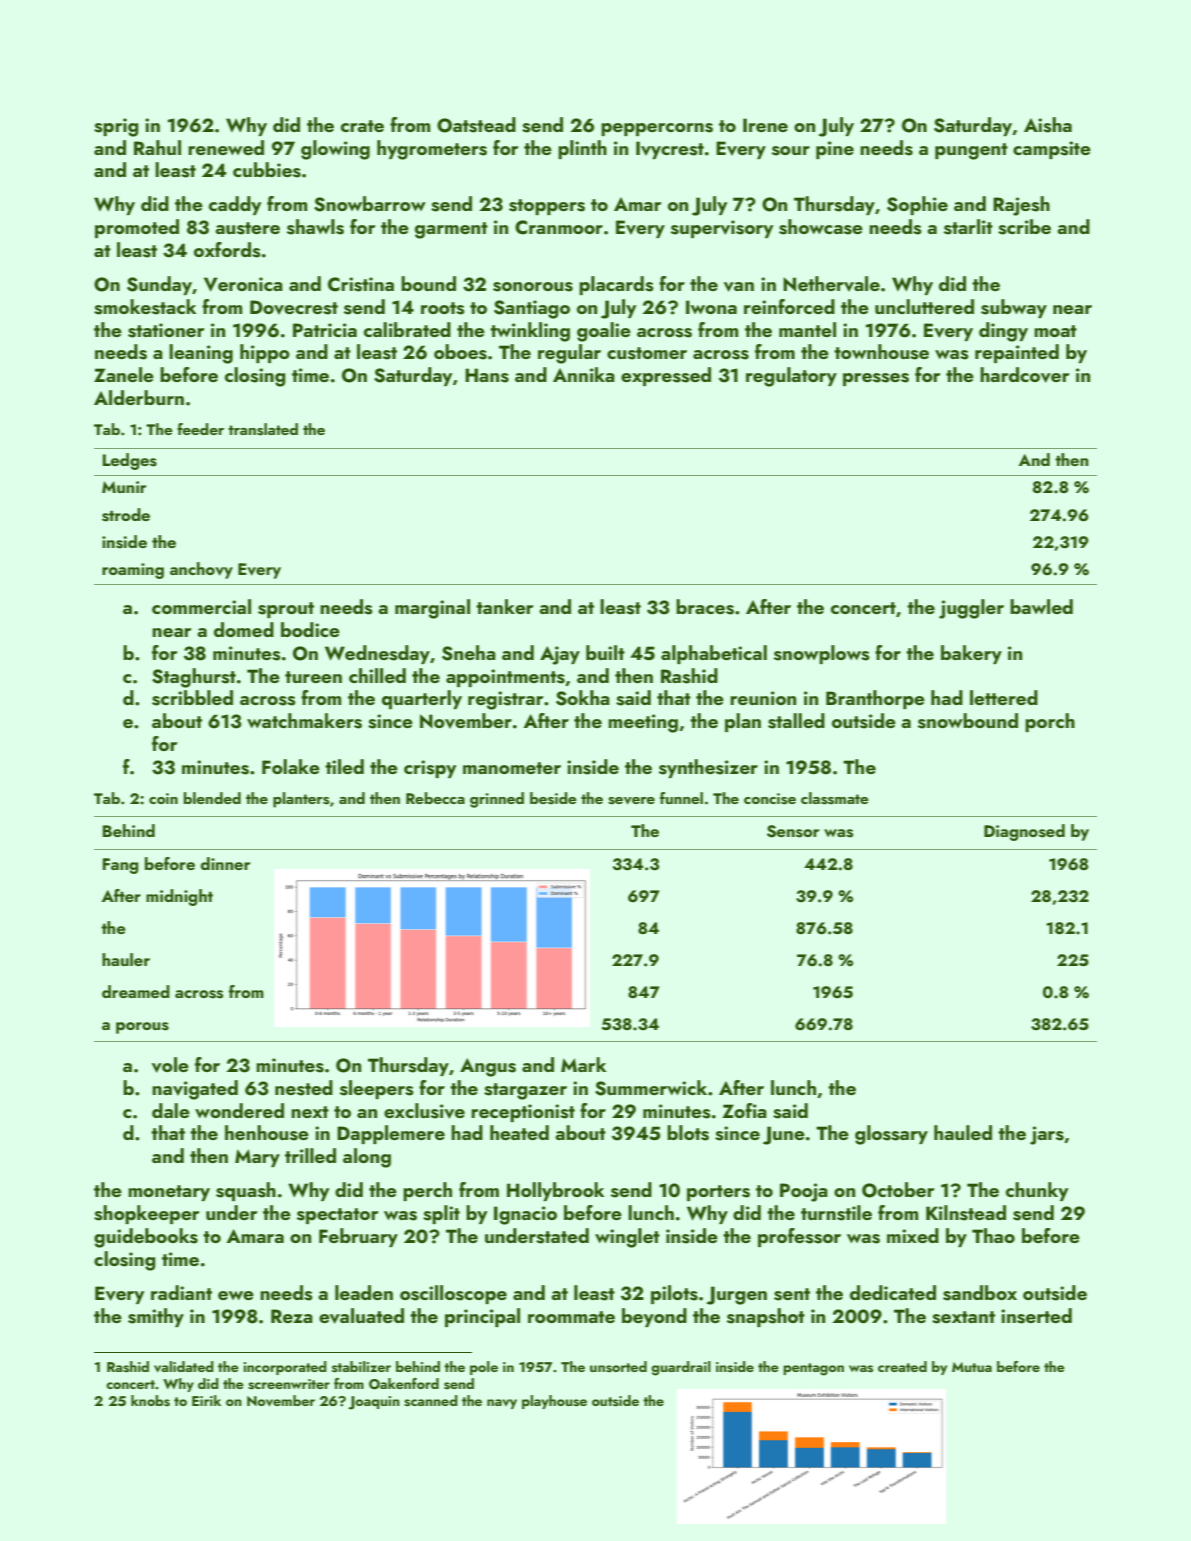 Image resolution: width=1191 pixels, height=1541 pixels. Describe the element at coordinates (583, 1064) in the document. I see `Mark` at that location.
